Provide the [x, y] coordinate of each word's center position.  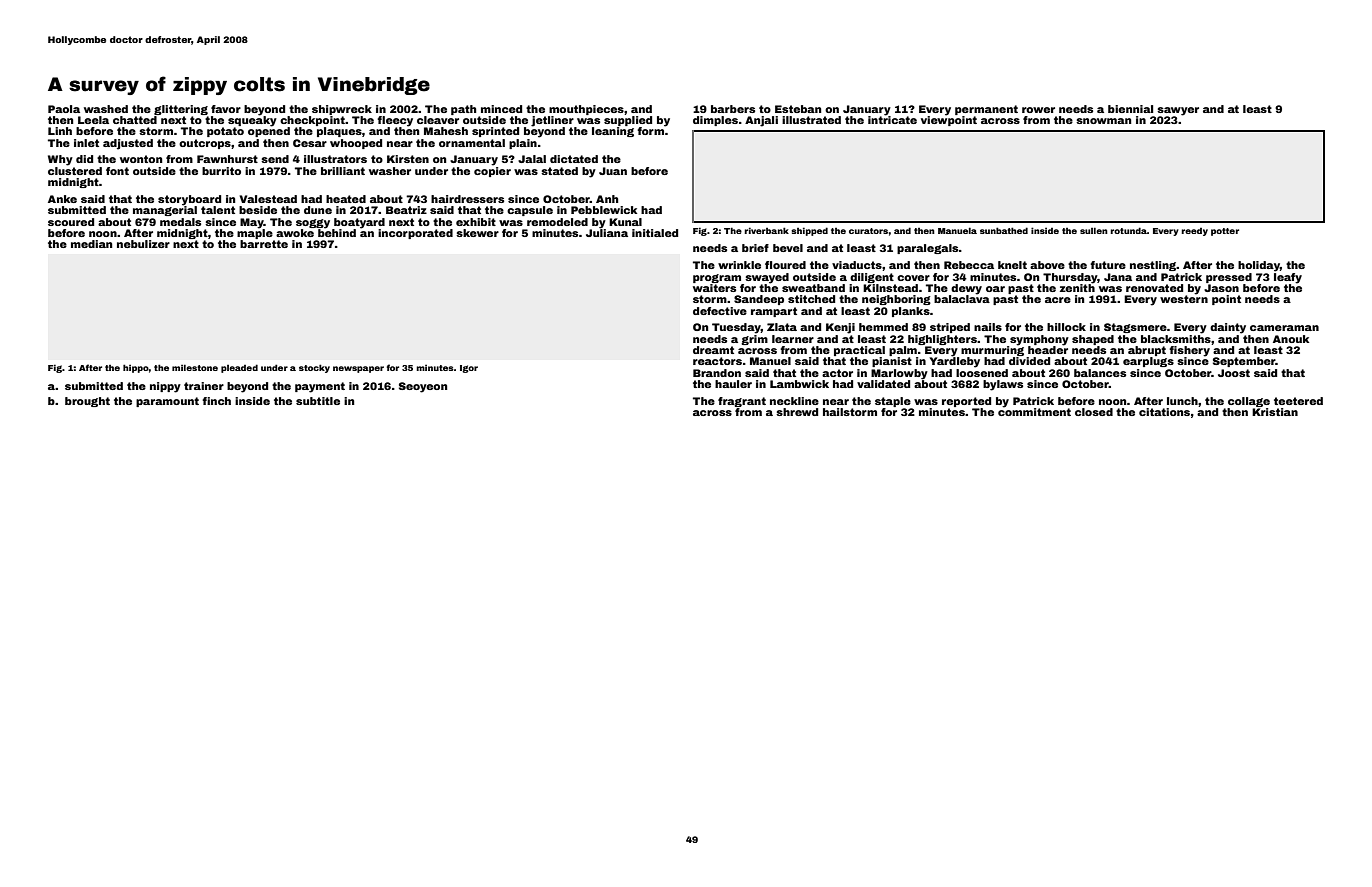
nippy [165, 387]
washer [390, 171]
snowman [1103, 121]
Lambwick [799, 384]
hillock [1066, 327]
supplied [628, 121]
